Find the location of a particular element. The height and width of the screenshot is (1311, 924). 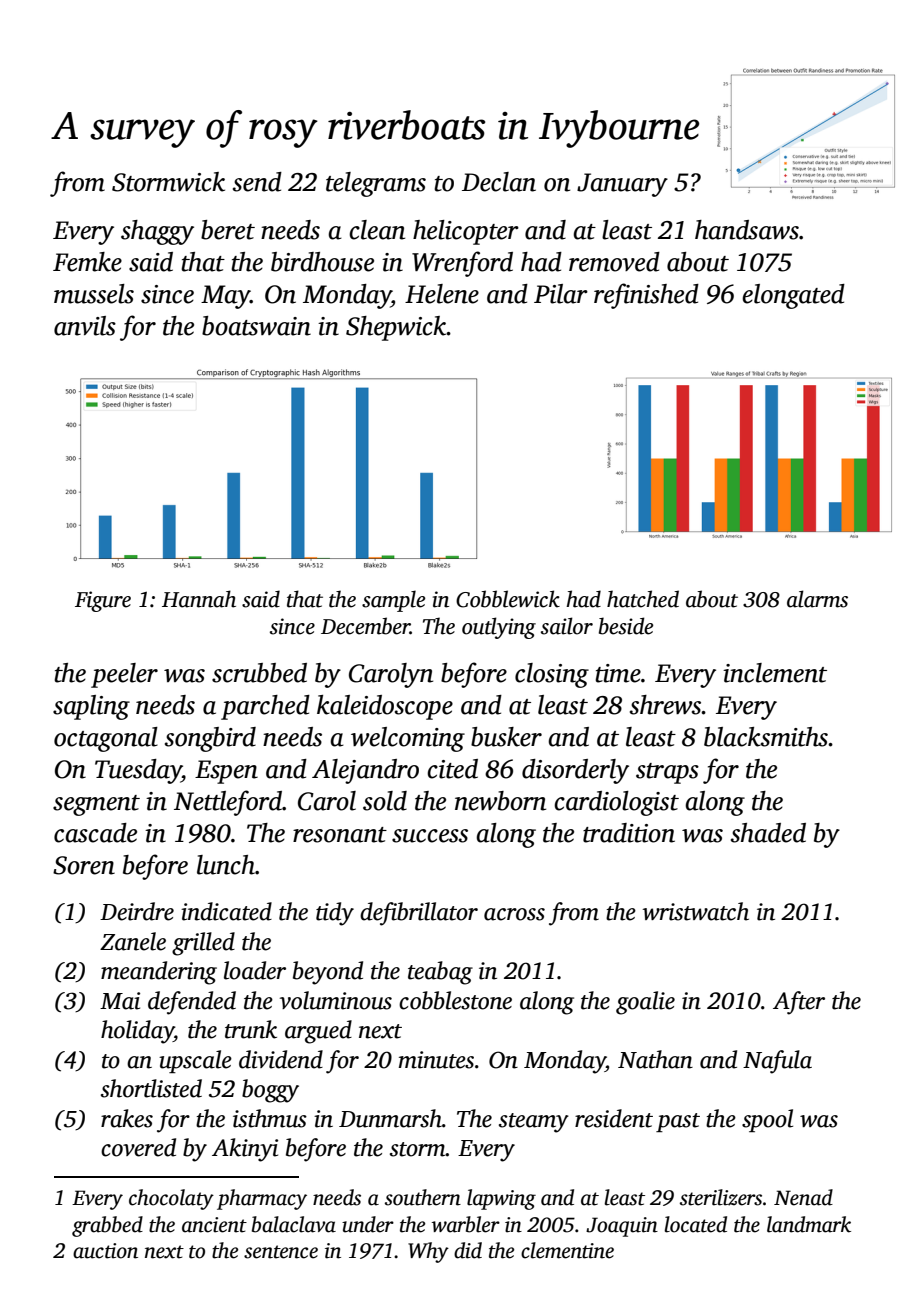

handsaws is located at coordinates (747, 230).
